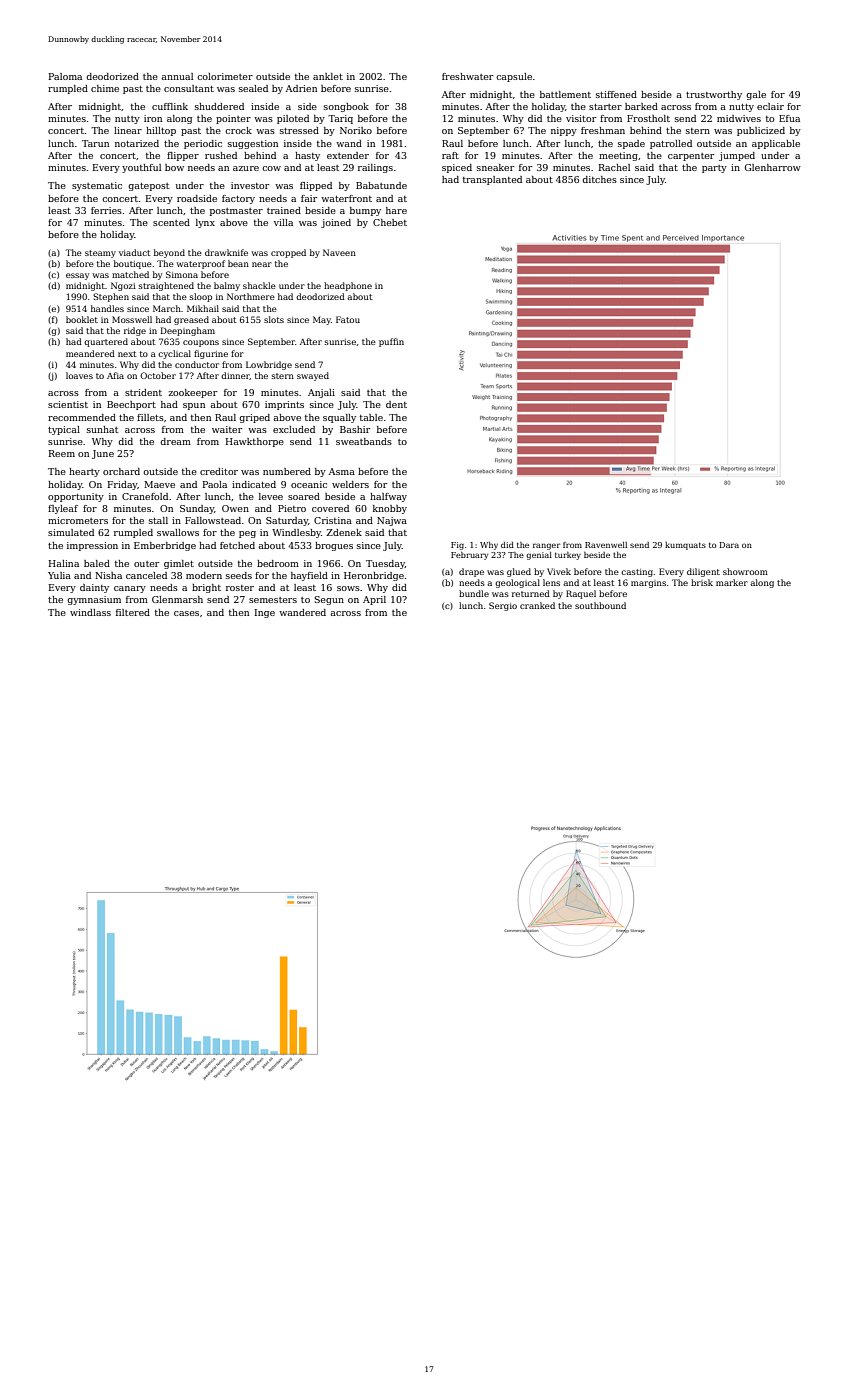 This page has width=849, height=1400. I want to click on typical, so click(64, 430).
